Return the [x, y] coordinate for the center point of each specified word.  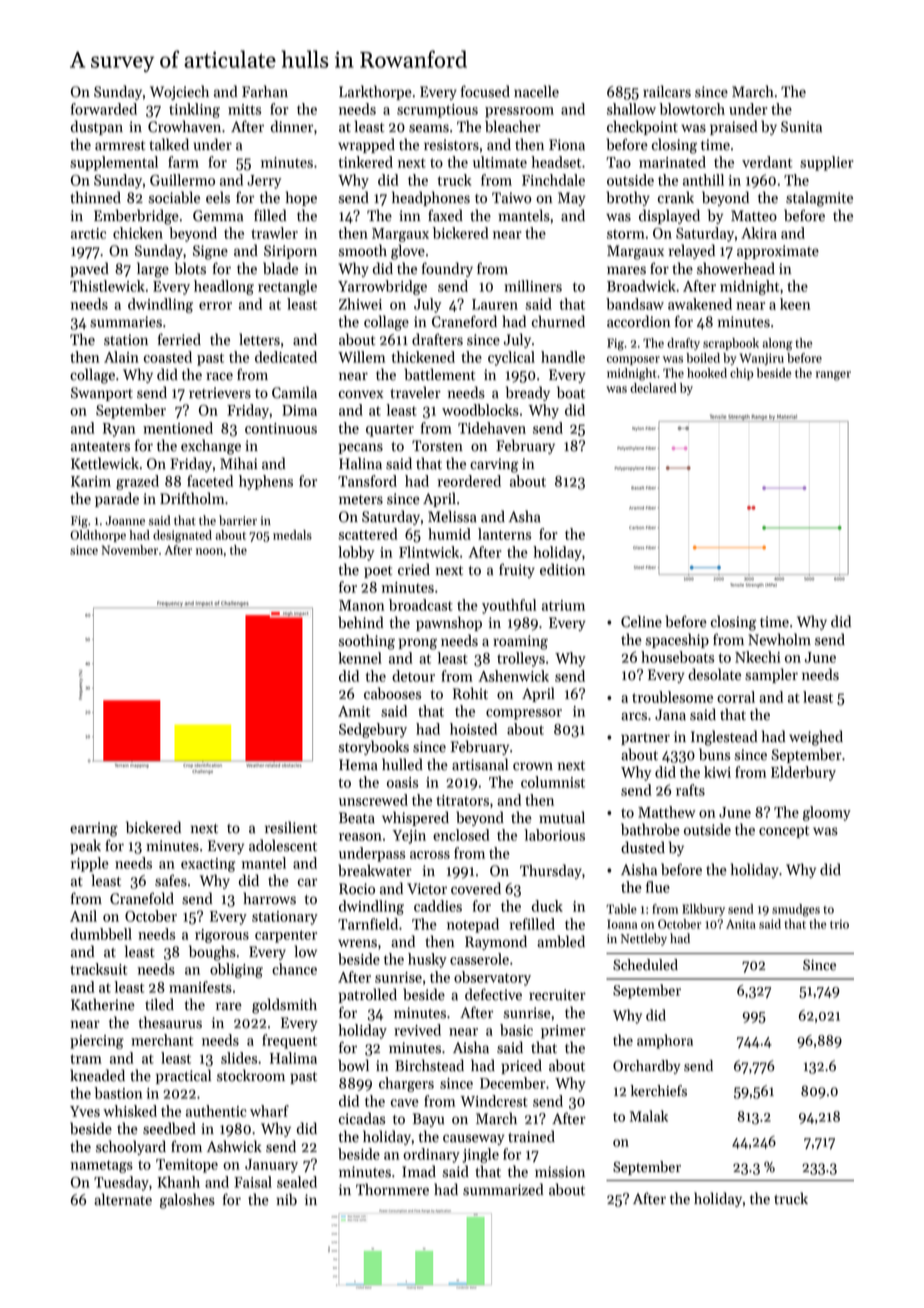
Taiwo [512, 198]
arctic [88, 233]
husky [427, 960]
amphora [665, 1041]
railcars [667, 91]
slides [239, 1058]
